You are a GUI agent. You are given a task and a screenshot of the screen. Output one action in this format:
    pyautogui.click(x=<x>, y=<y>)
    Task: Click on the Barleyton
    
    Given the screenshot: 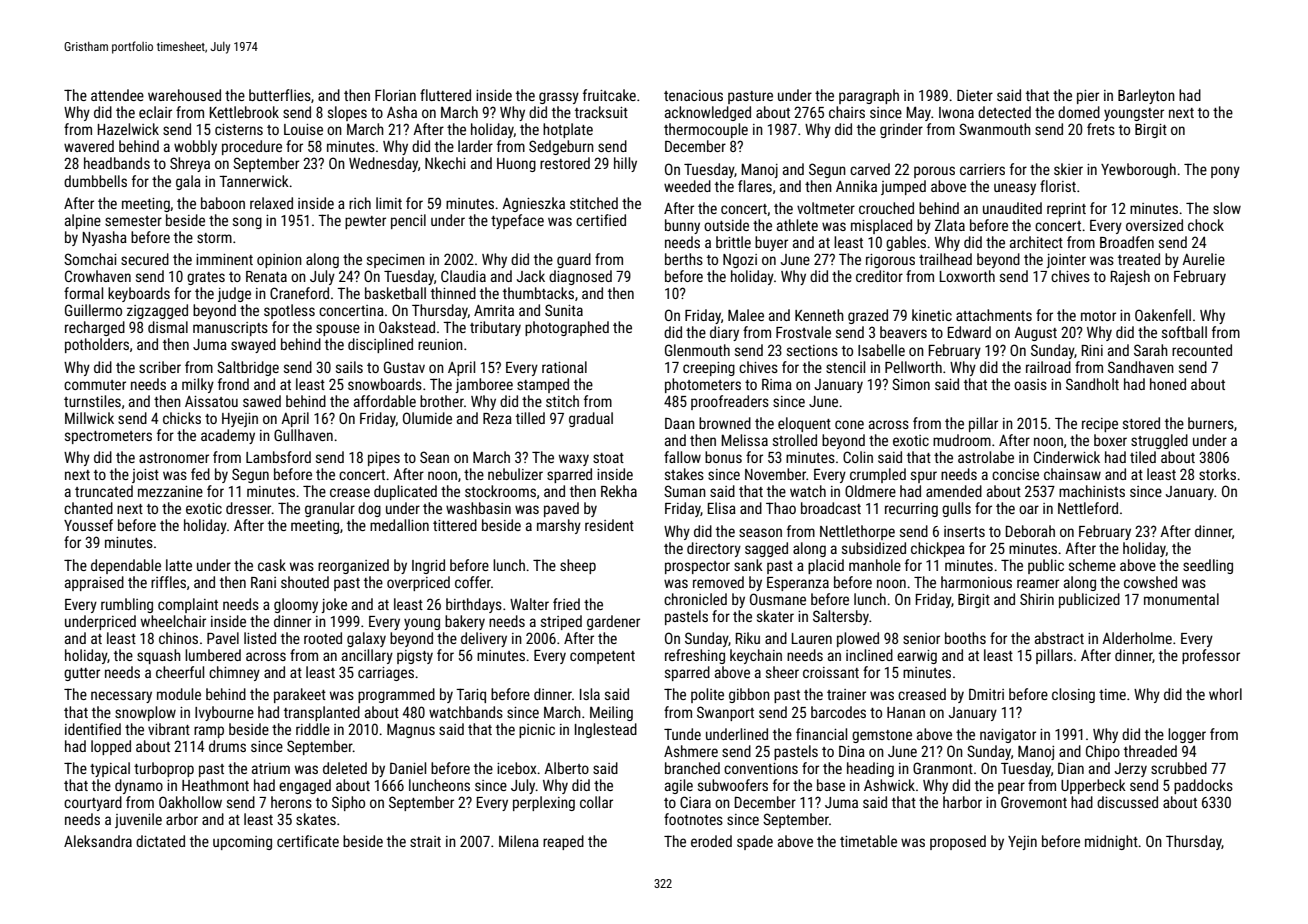 What is the action you would take?
    pyautogui.click(x=1146, y=96)
